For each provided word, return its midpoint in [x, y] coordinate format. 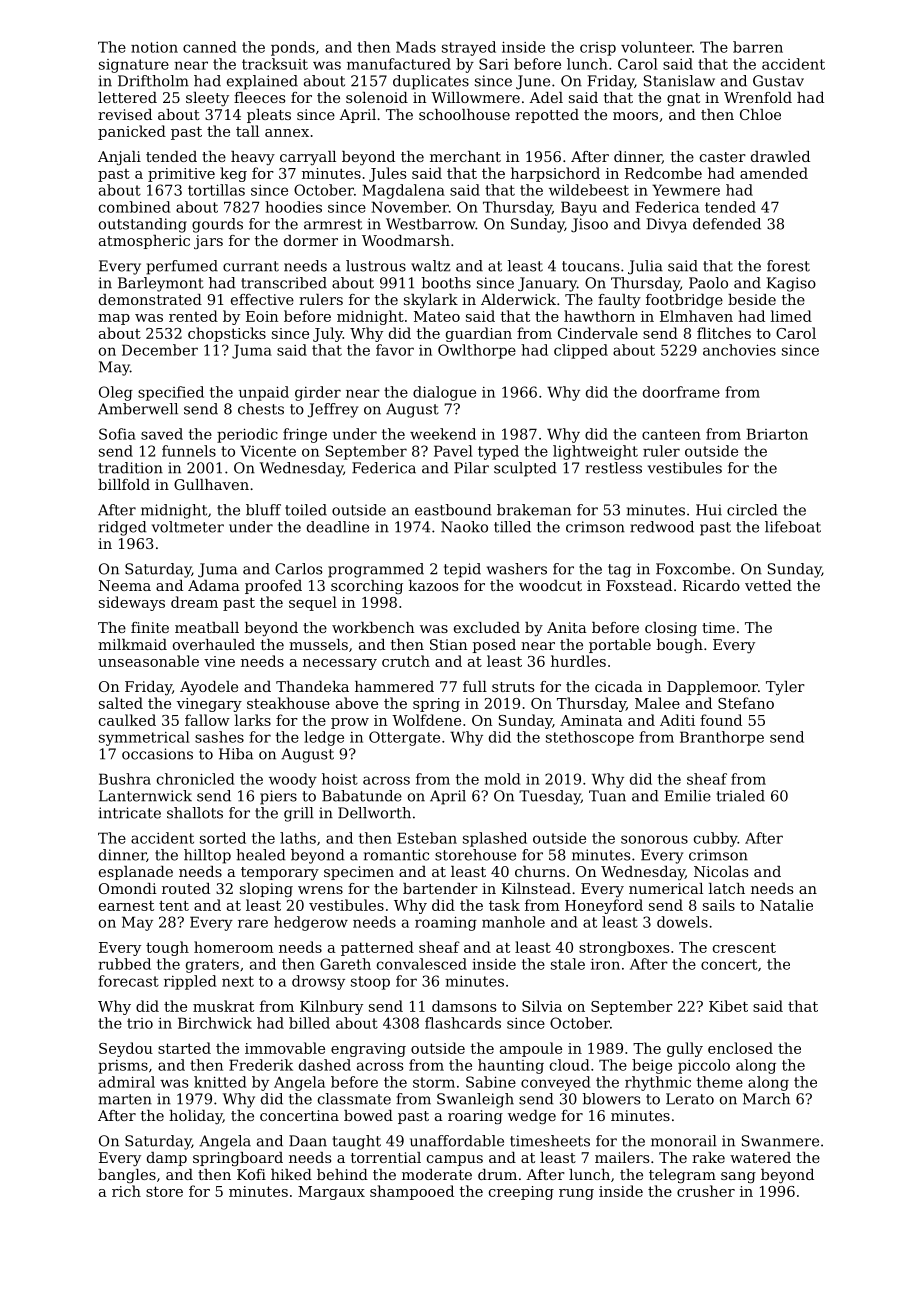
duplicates [431, 82]
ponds [293, 48]
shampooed [412, 1192]
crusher [706, 1191]
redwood [662, 527]
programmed [376, 570]
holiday [196, 1117]
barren [758, 47]
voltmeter [188, 527]
